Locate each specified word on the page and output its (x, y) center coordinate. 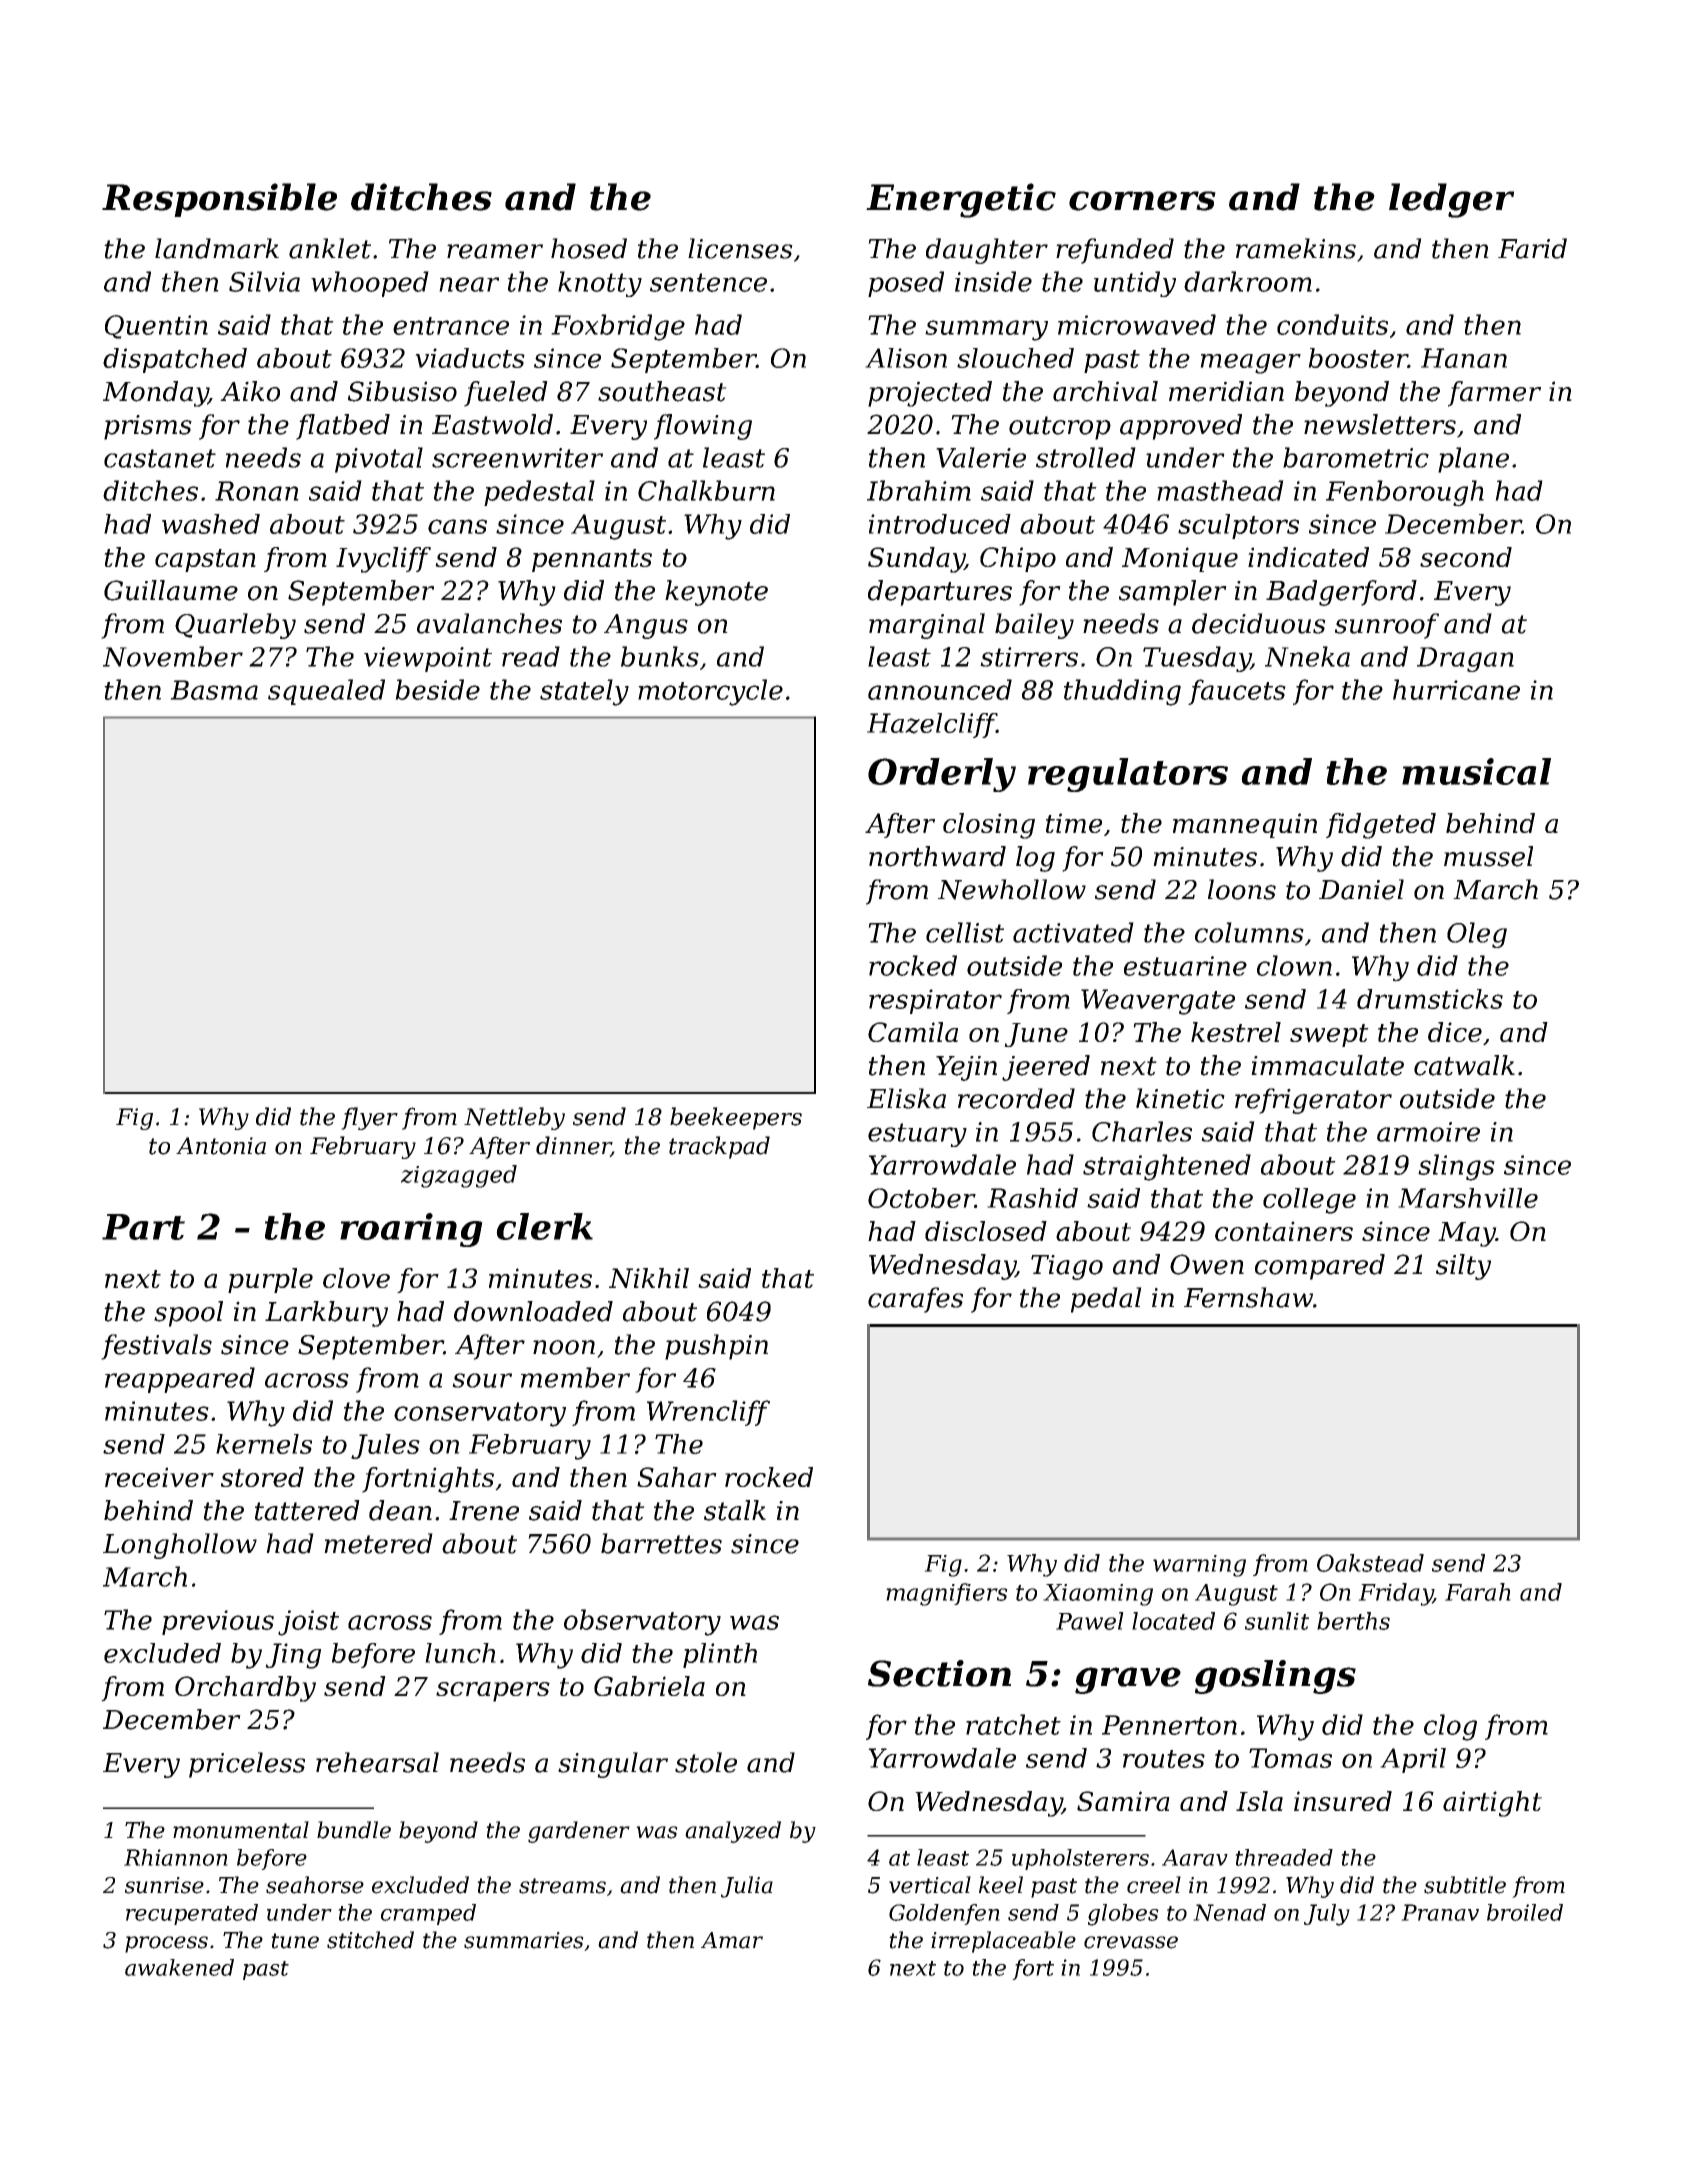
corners (1142, 201)
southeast (662, 391)
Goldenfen (944, 1914)
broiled (1525, 1912)
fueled (506, 394)
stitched (370, 1940)
